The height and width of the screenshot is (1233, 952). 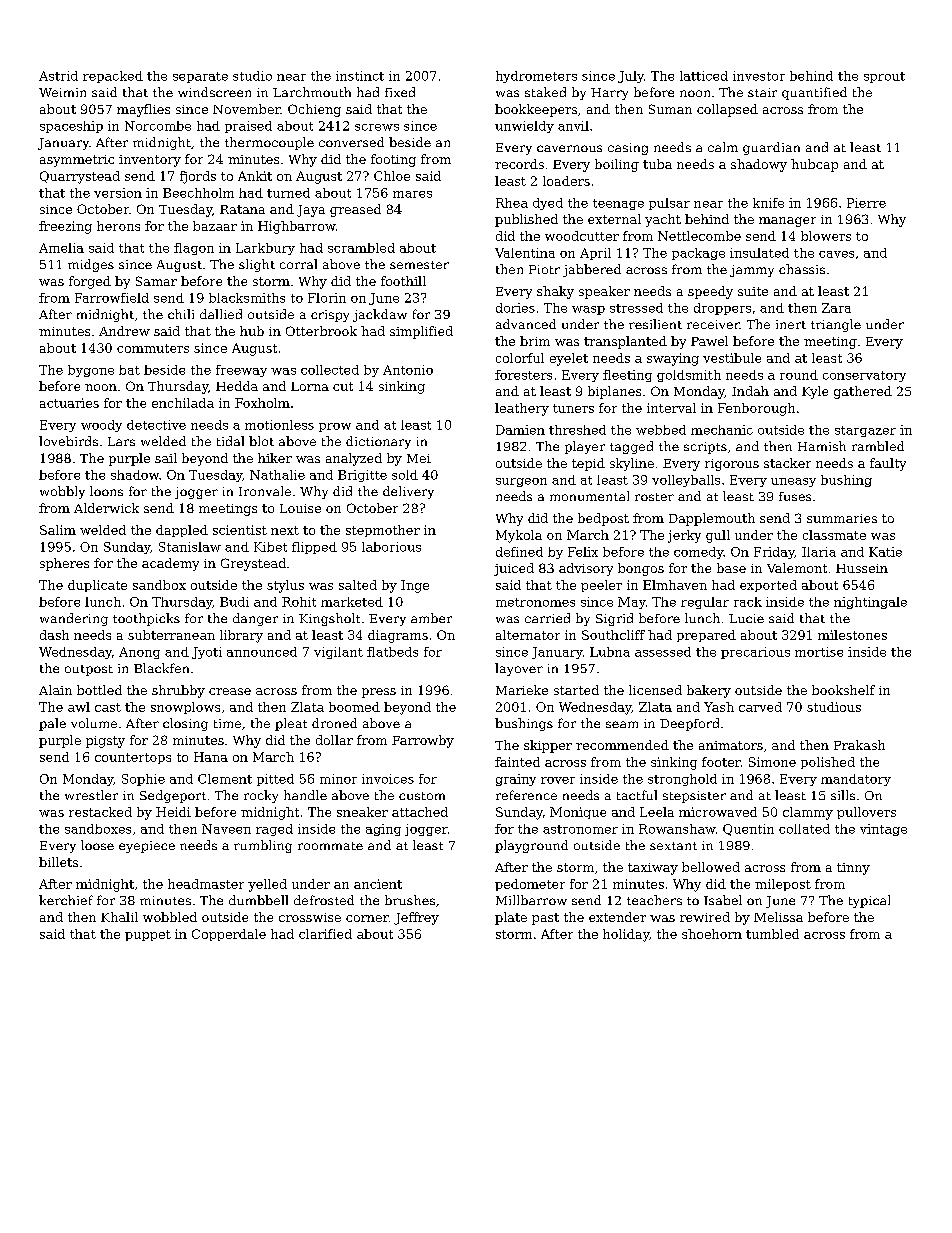 I want to click on clarified, so click(x=325, y=934).
